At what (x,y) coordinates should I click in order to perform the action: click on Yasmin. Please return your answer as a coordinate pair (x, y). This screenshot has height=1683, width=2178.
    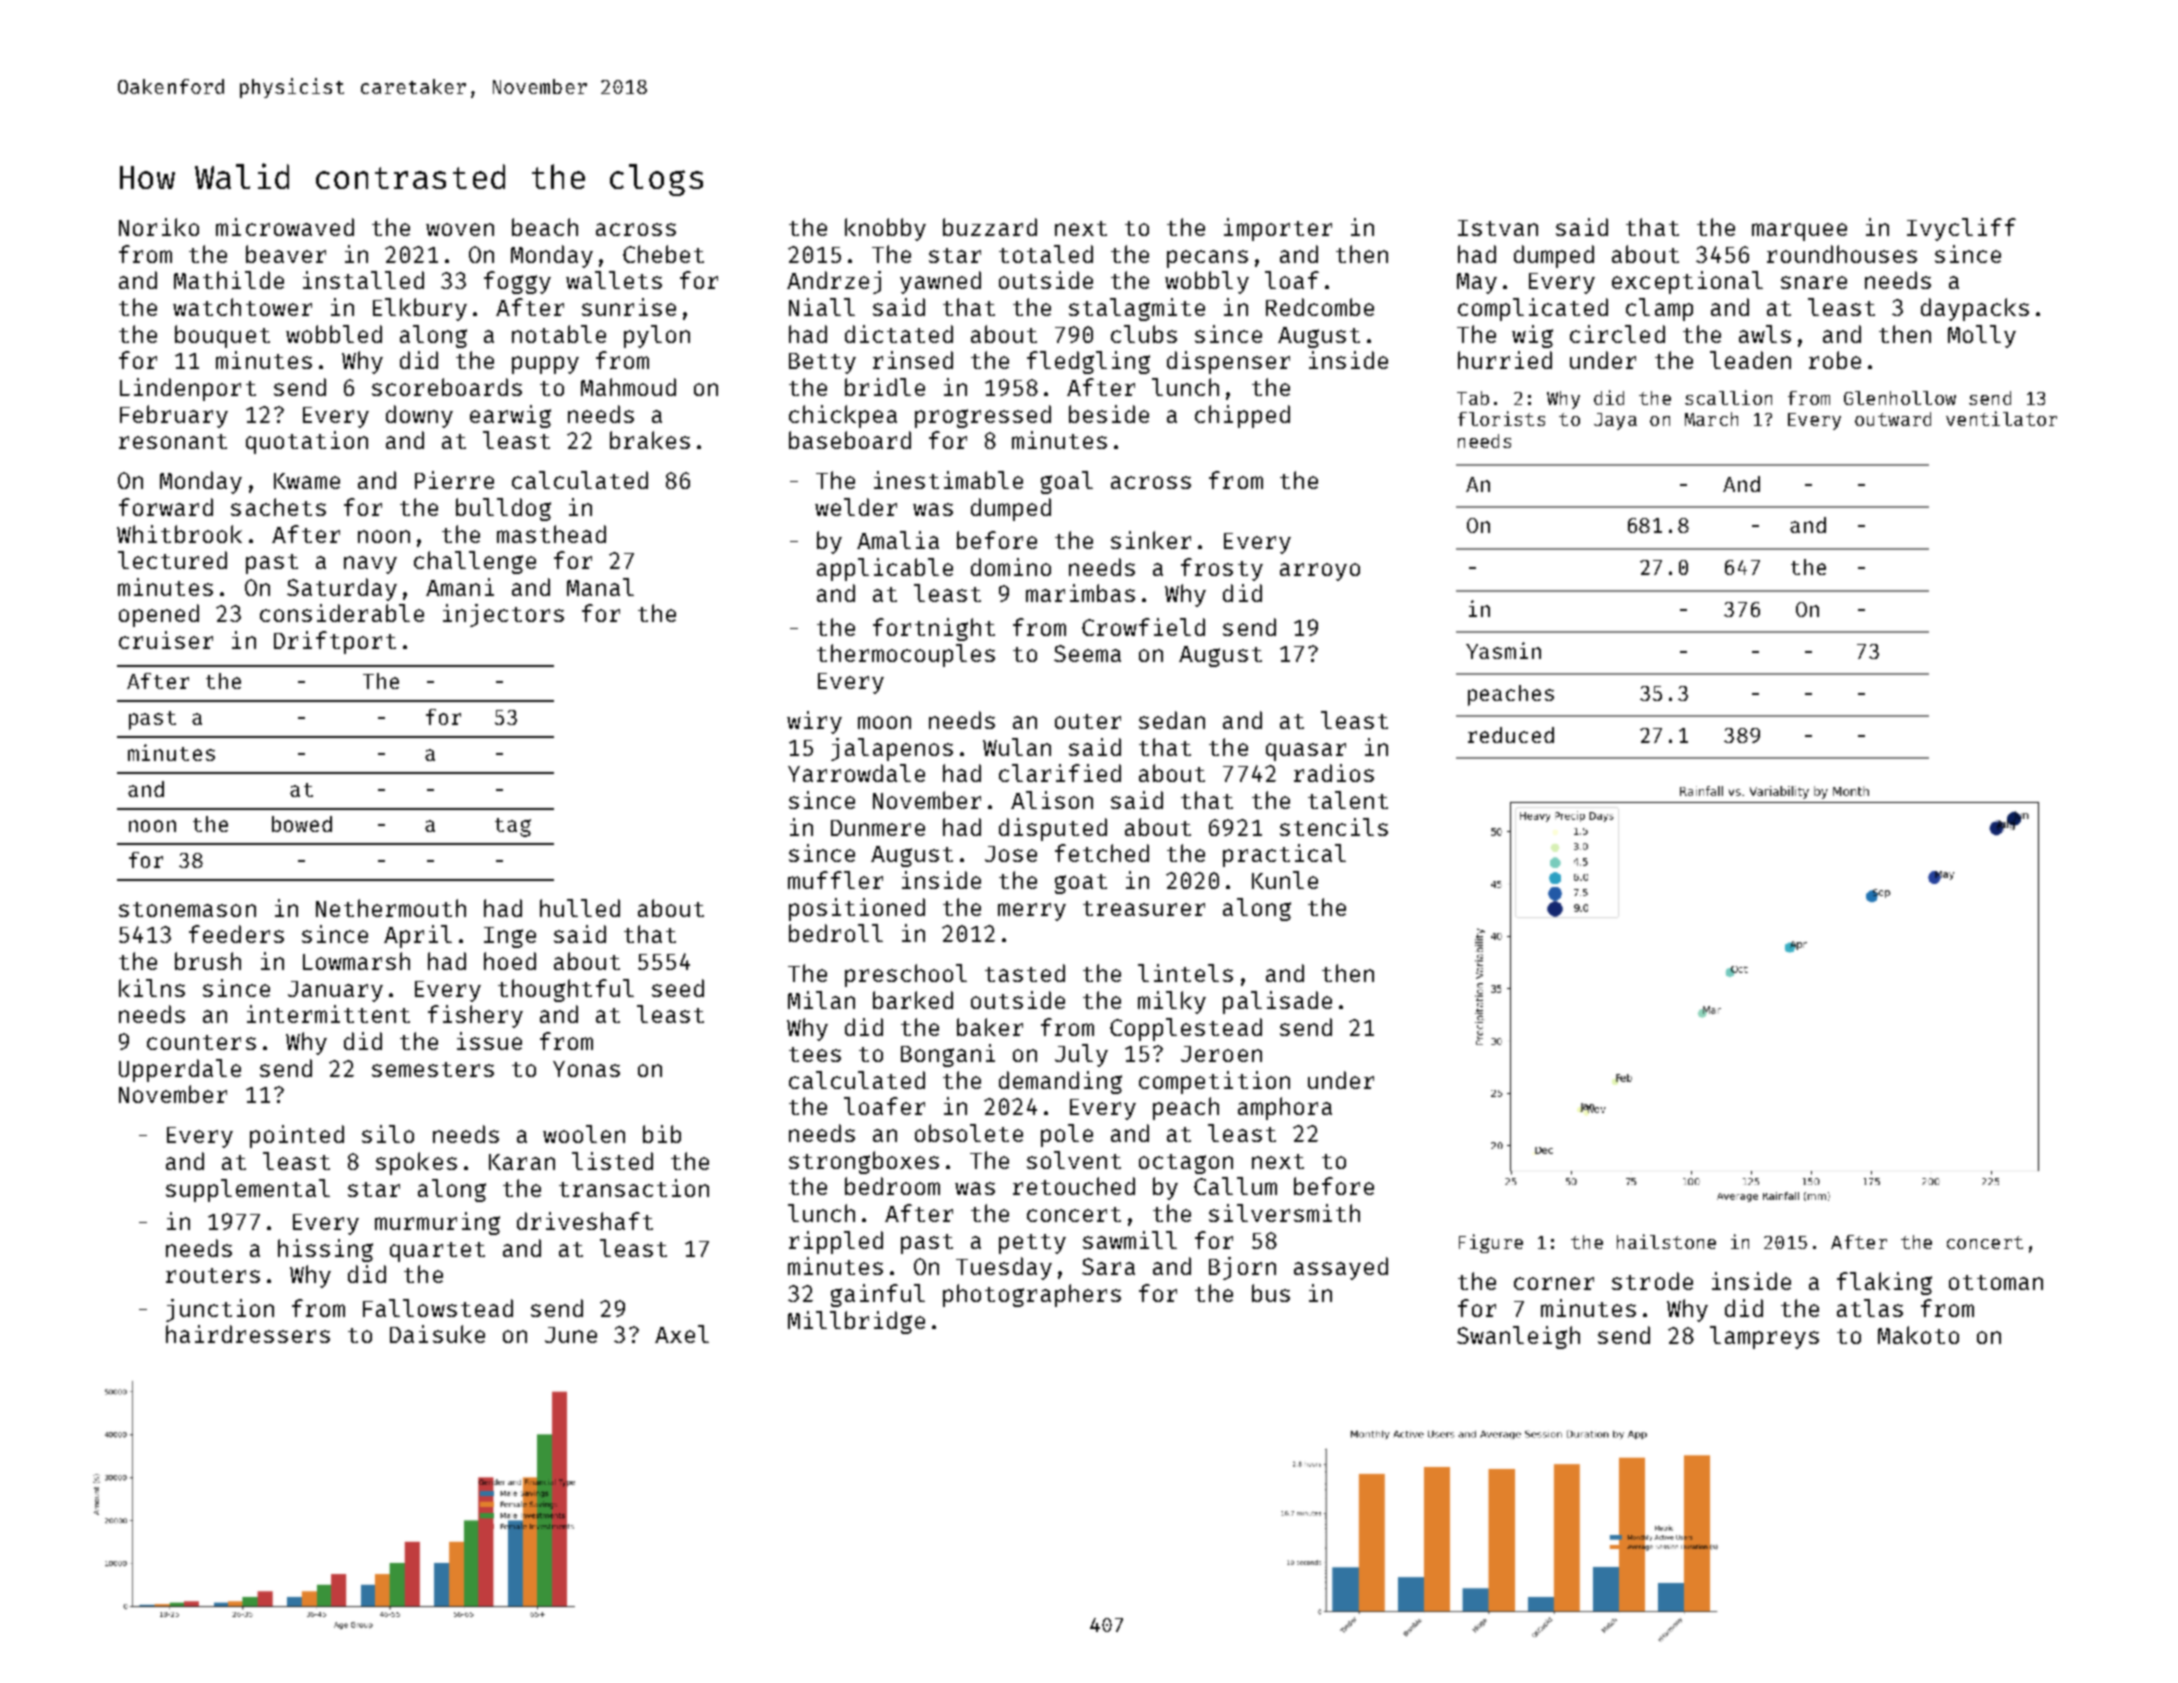
    Looking at the image, I should click on (1503, 650).
